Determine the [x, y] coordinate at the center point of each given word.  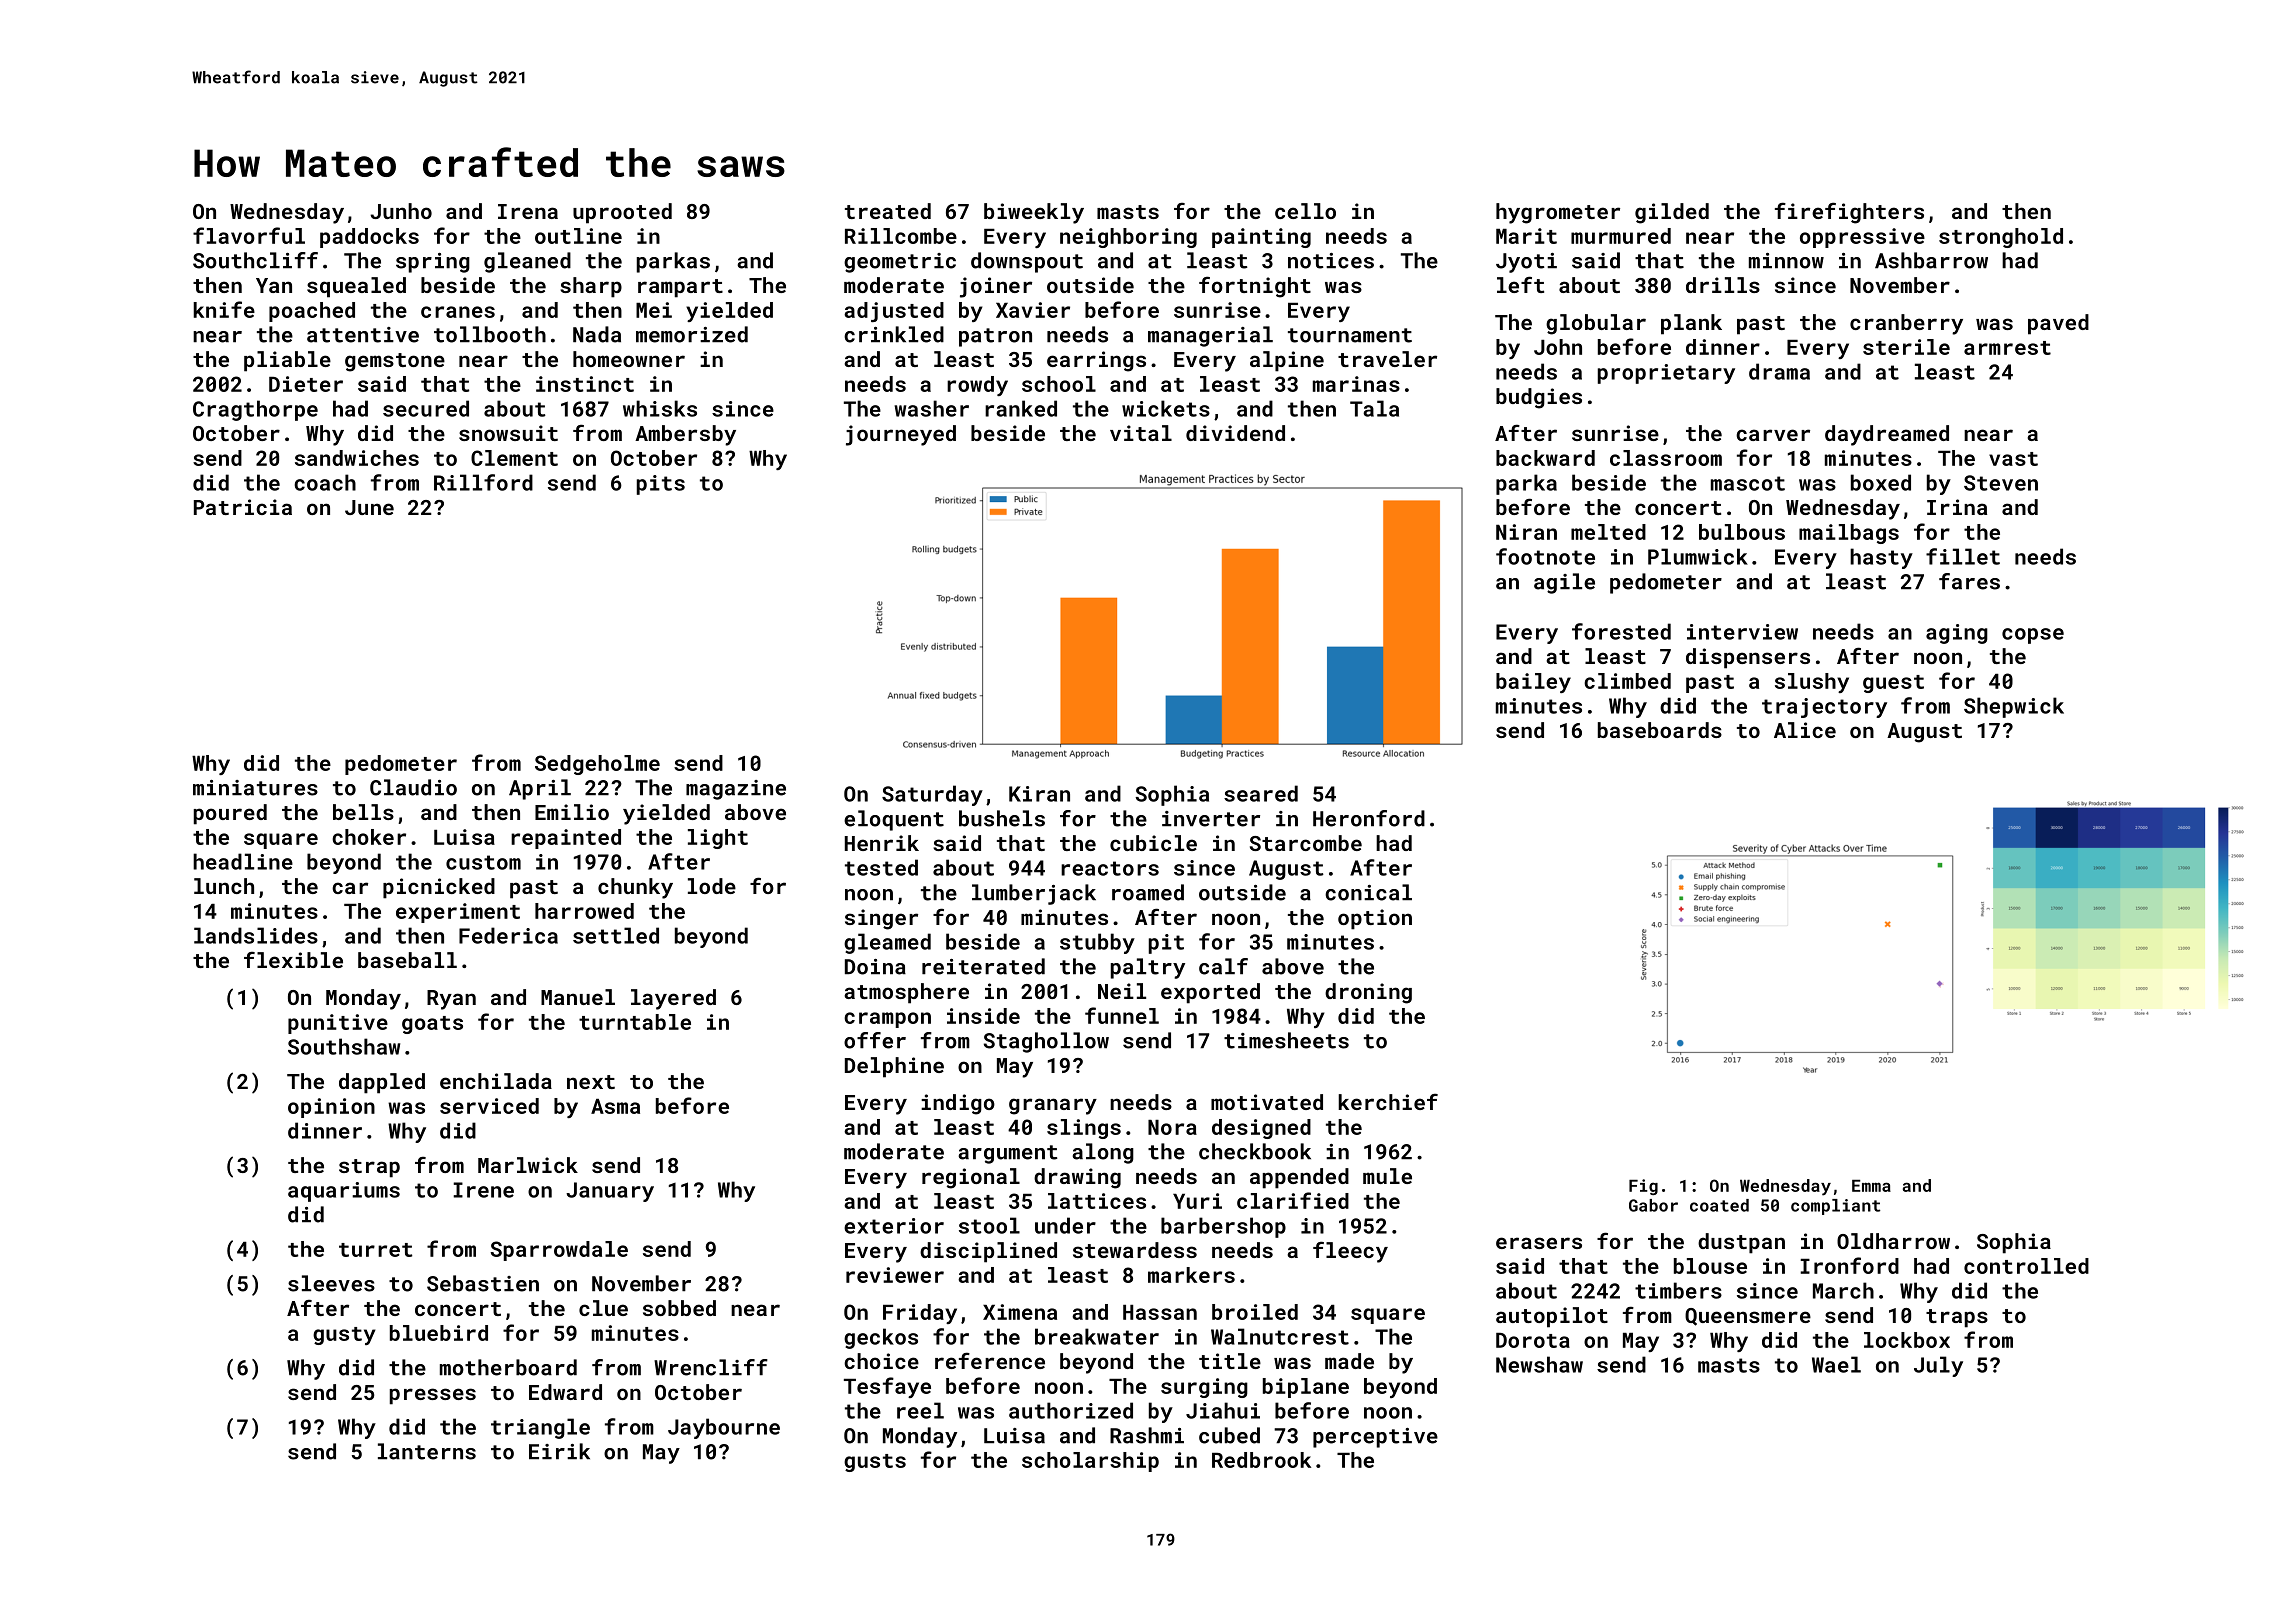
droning [1368, 993]
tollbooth [490, 334]
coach [325, 482]
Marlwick [528, 1165]
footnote [1545, 556]
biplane [1306, 1388]
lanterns [427, 1451]
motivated [1267, 1102]
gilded [1672, 213]
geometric [900, 263]
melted [1608, 532]
